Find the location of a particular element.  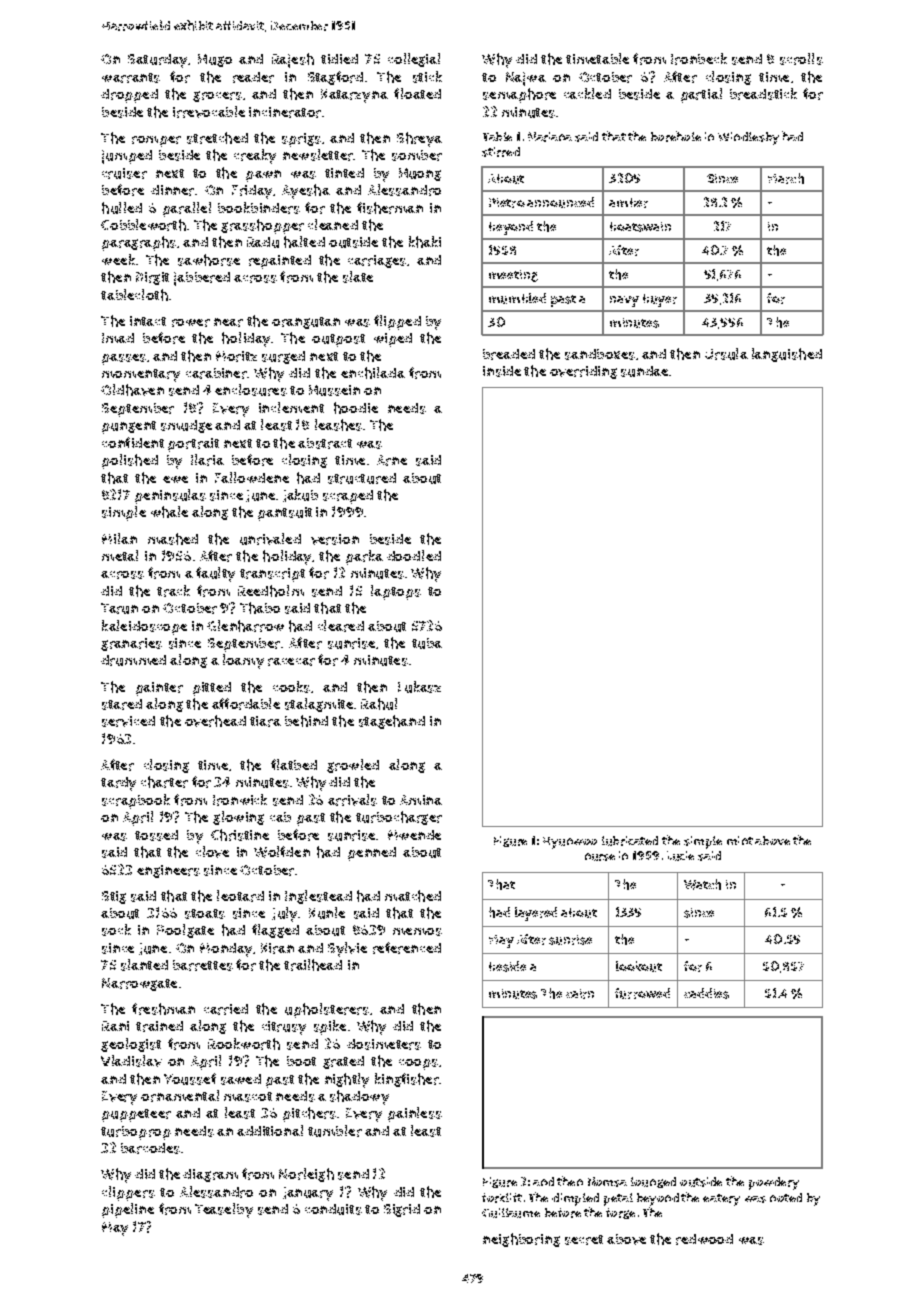

mint is located at coordinates (740, 840).
